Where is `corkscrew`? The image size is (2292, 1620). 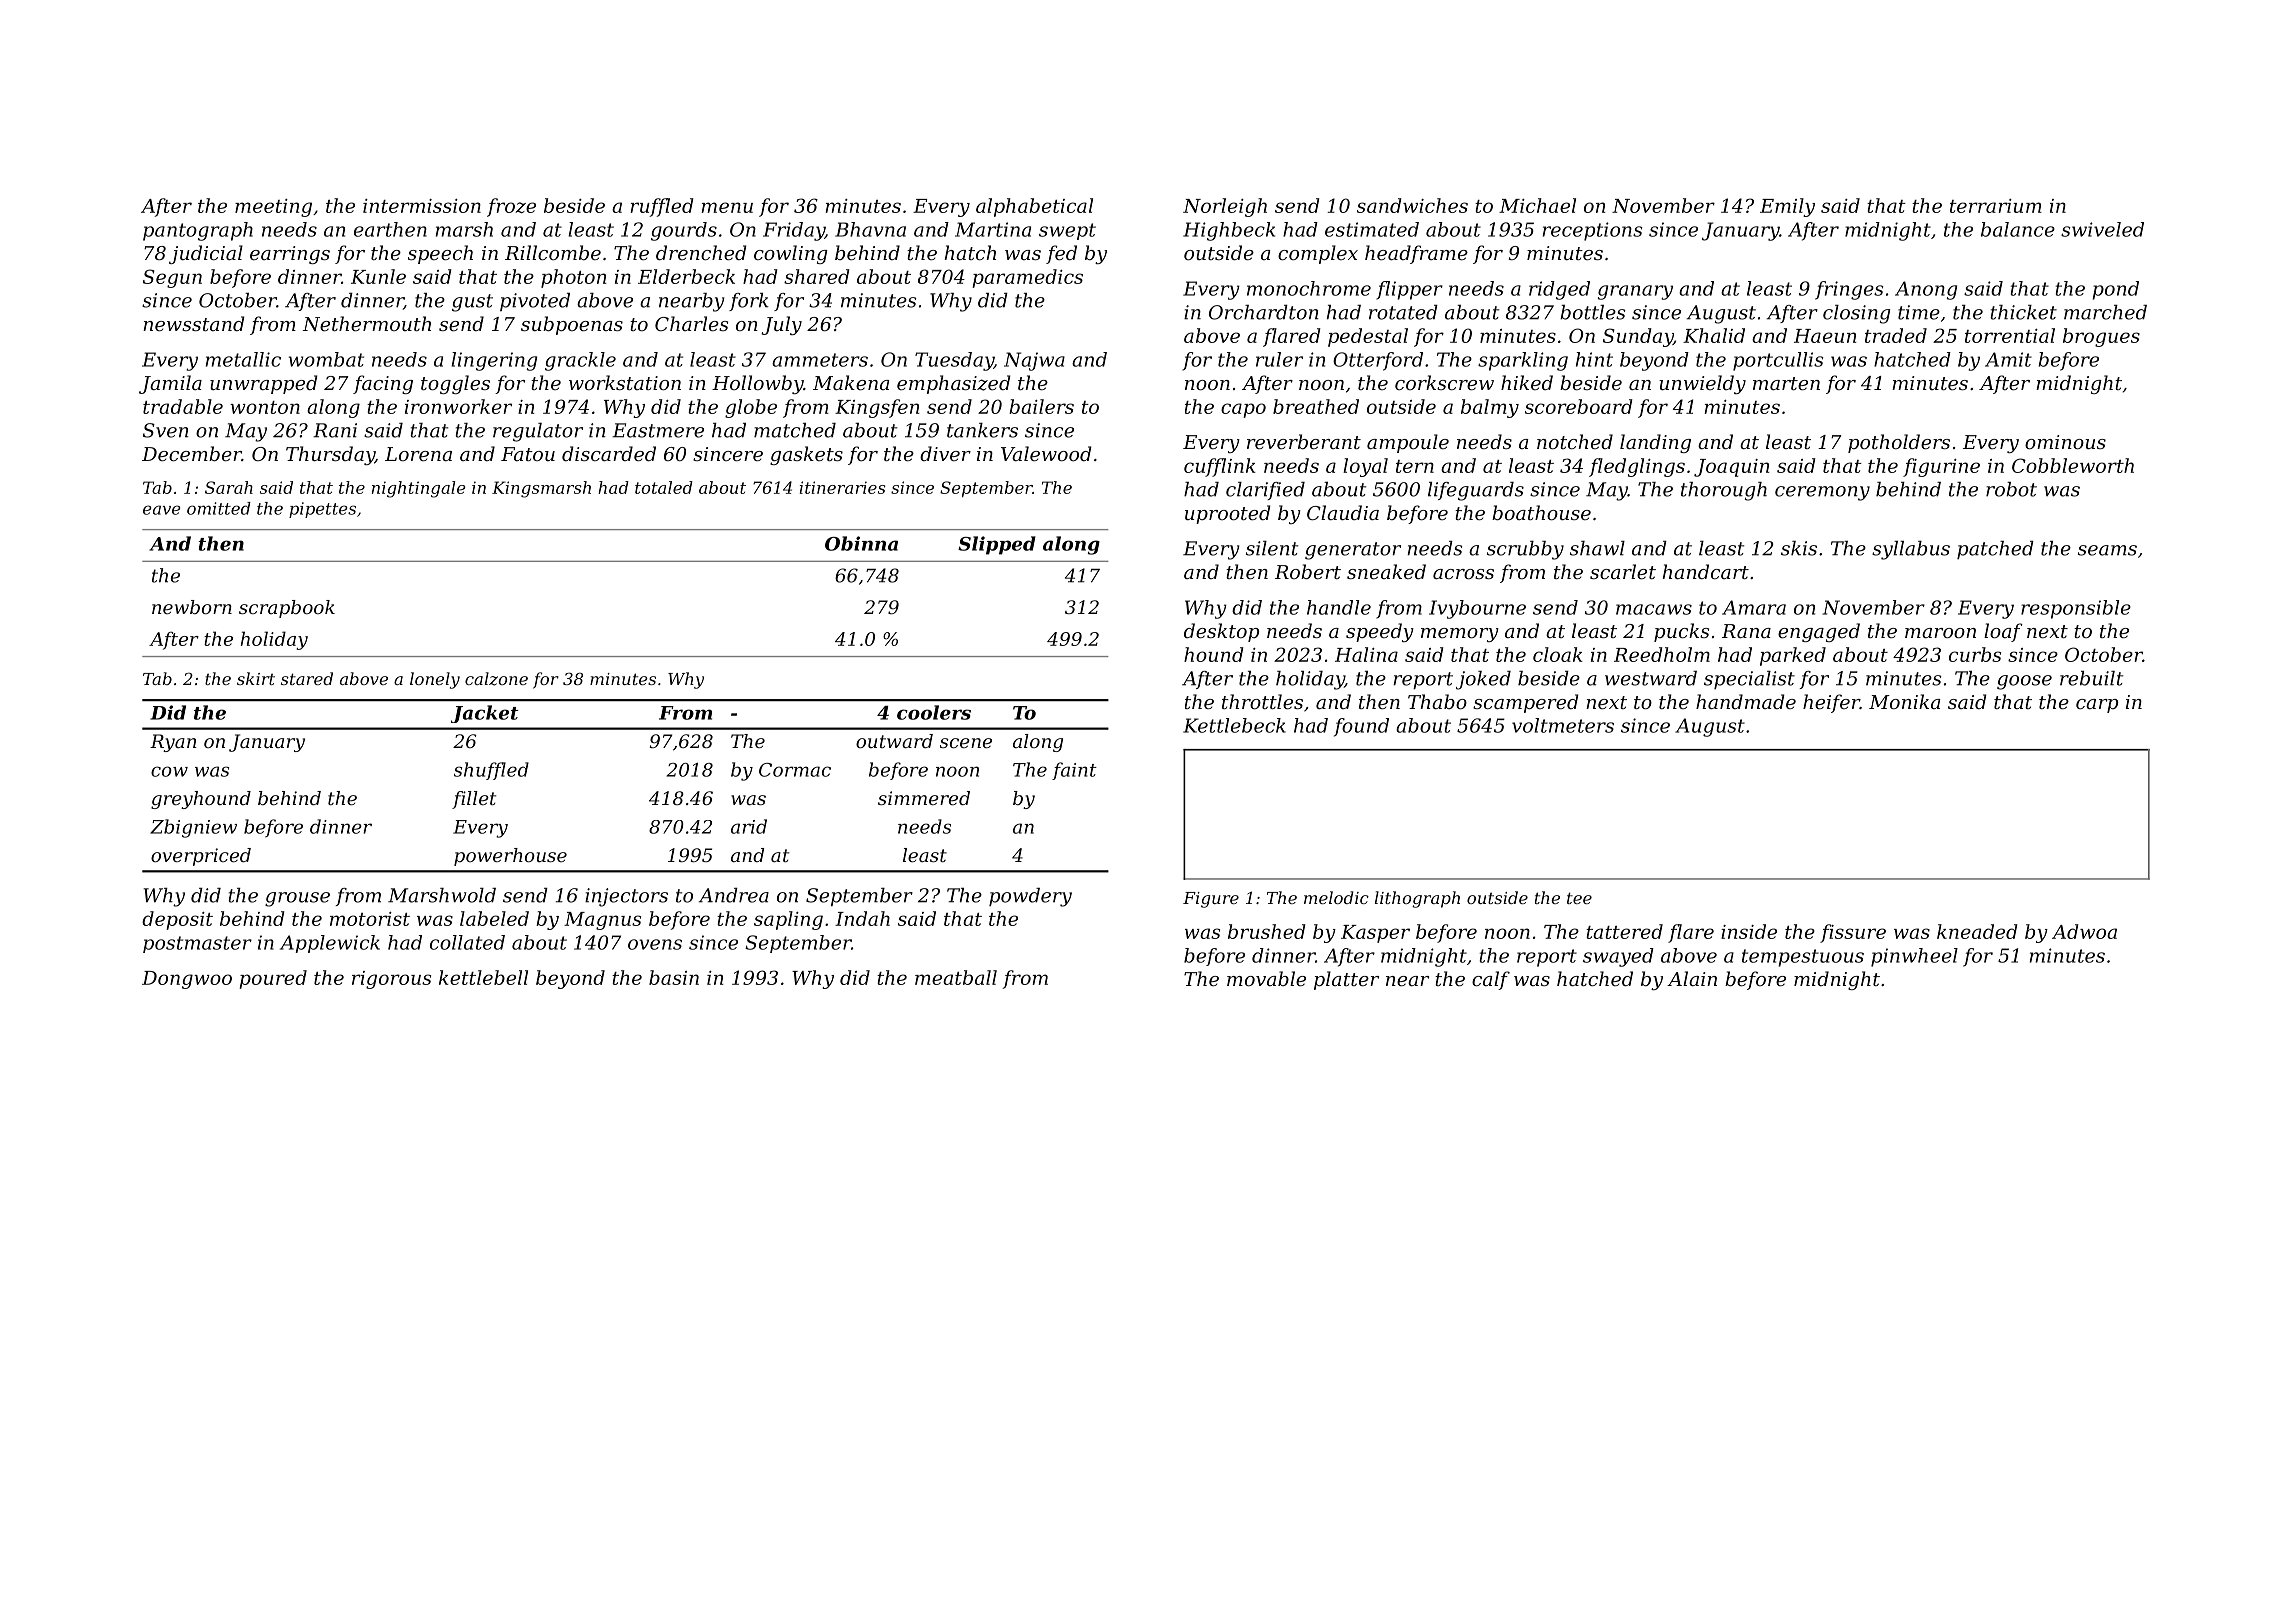 corkscrew is located at coordinates (1444, 382).
